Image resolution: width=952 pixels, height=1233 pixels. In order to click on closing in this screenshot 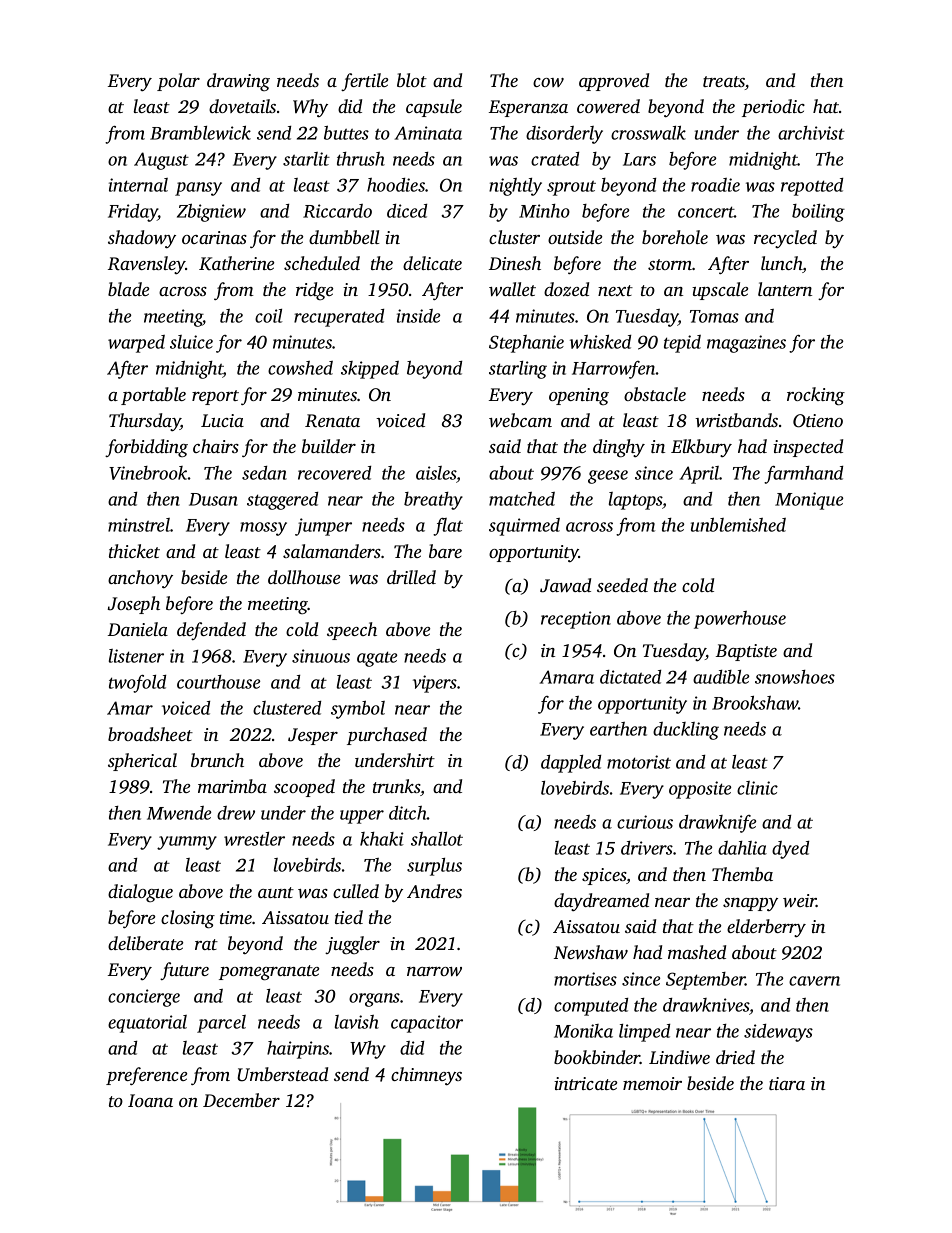, I will do `click(188, 919)`.
